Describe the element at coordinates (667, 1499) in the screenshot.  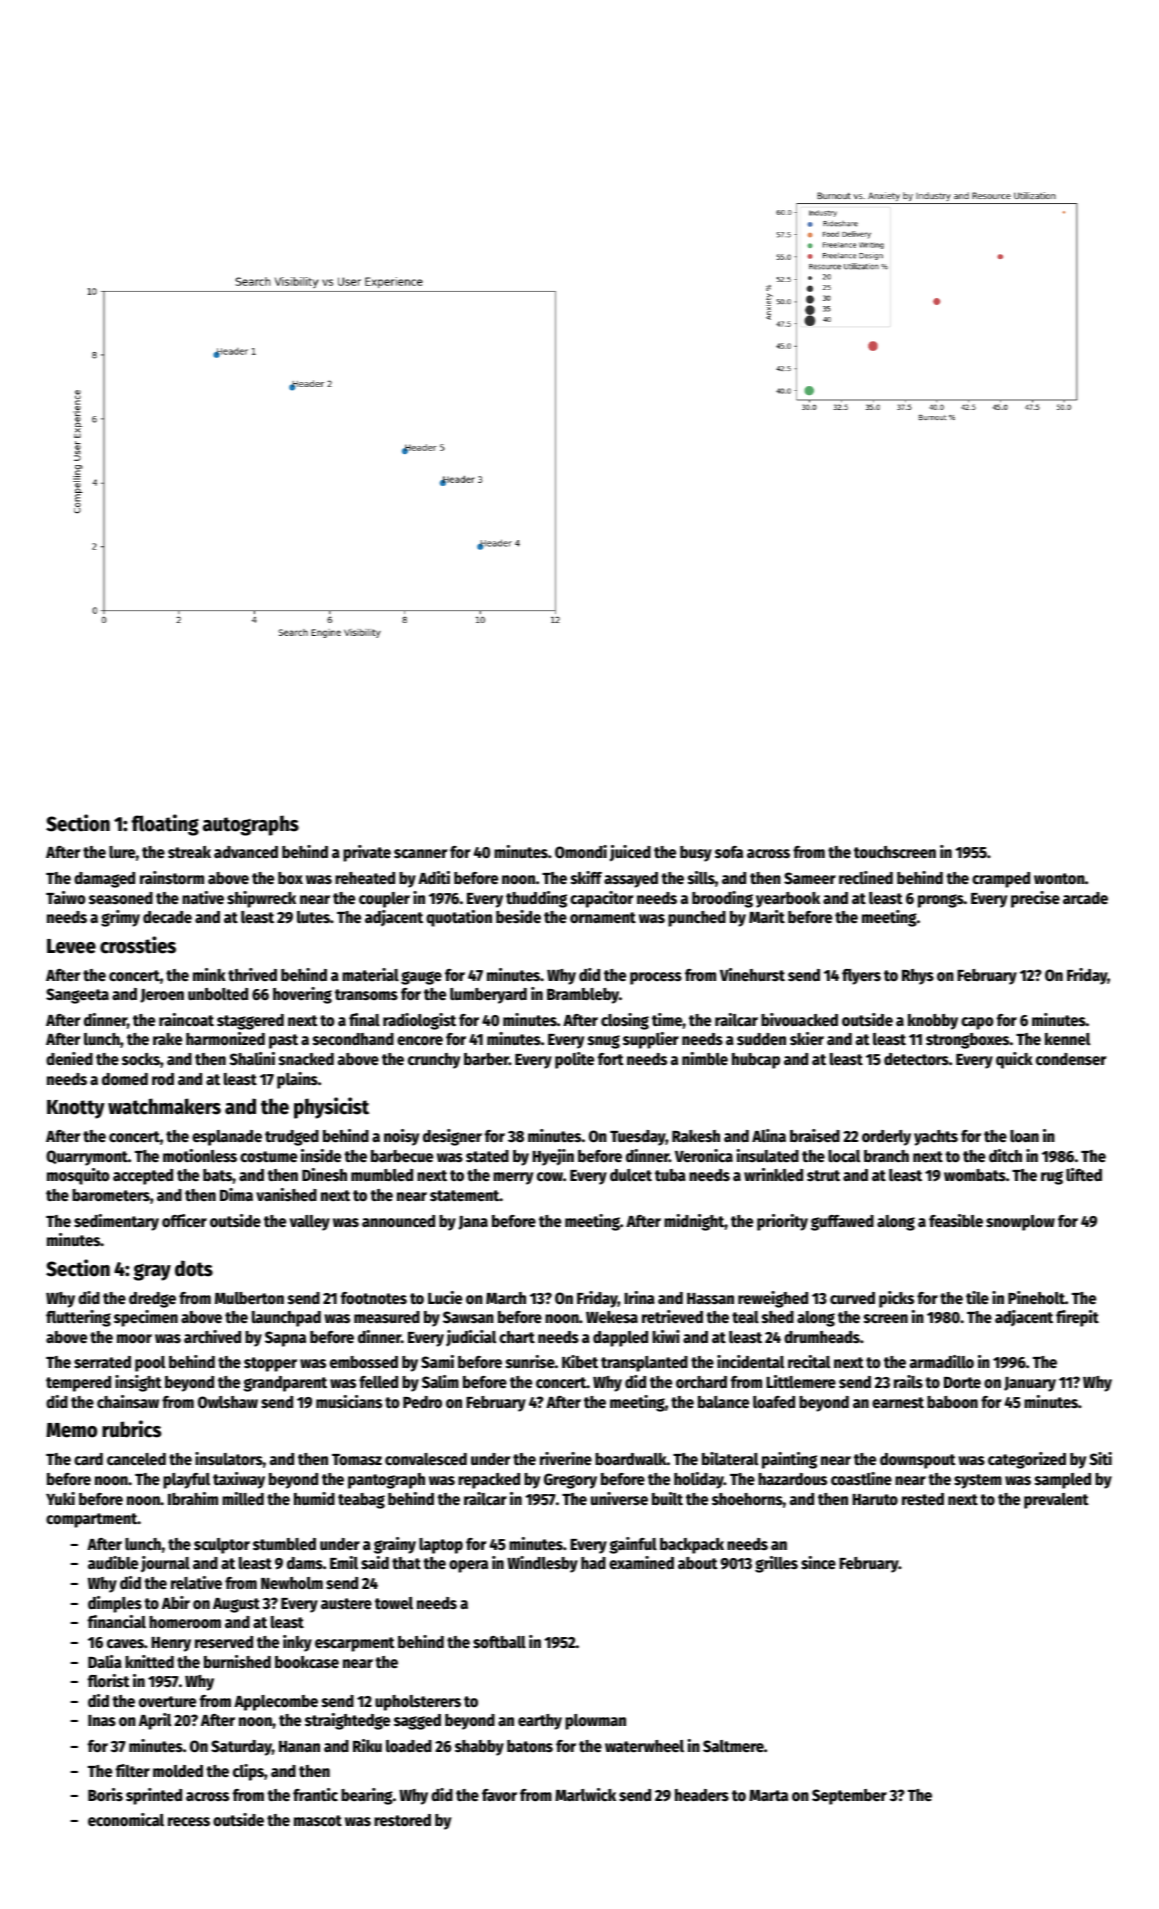
I see `built` at that location.
